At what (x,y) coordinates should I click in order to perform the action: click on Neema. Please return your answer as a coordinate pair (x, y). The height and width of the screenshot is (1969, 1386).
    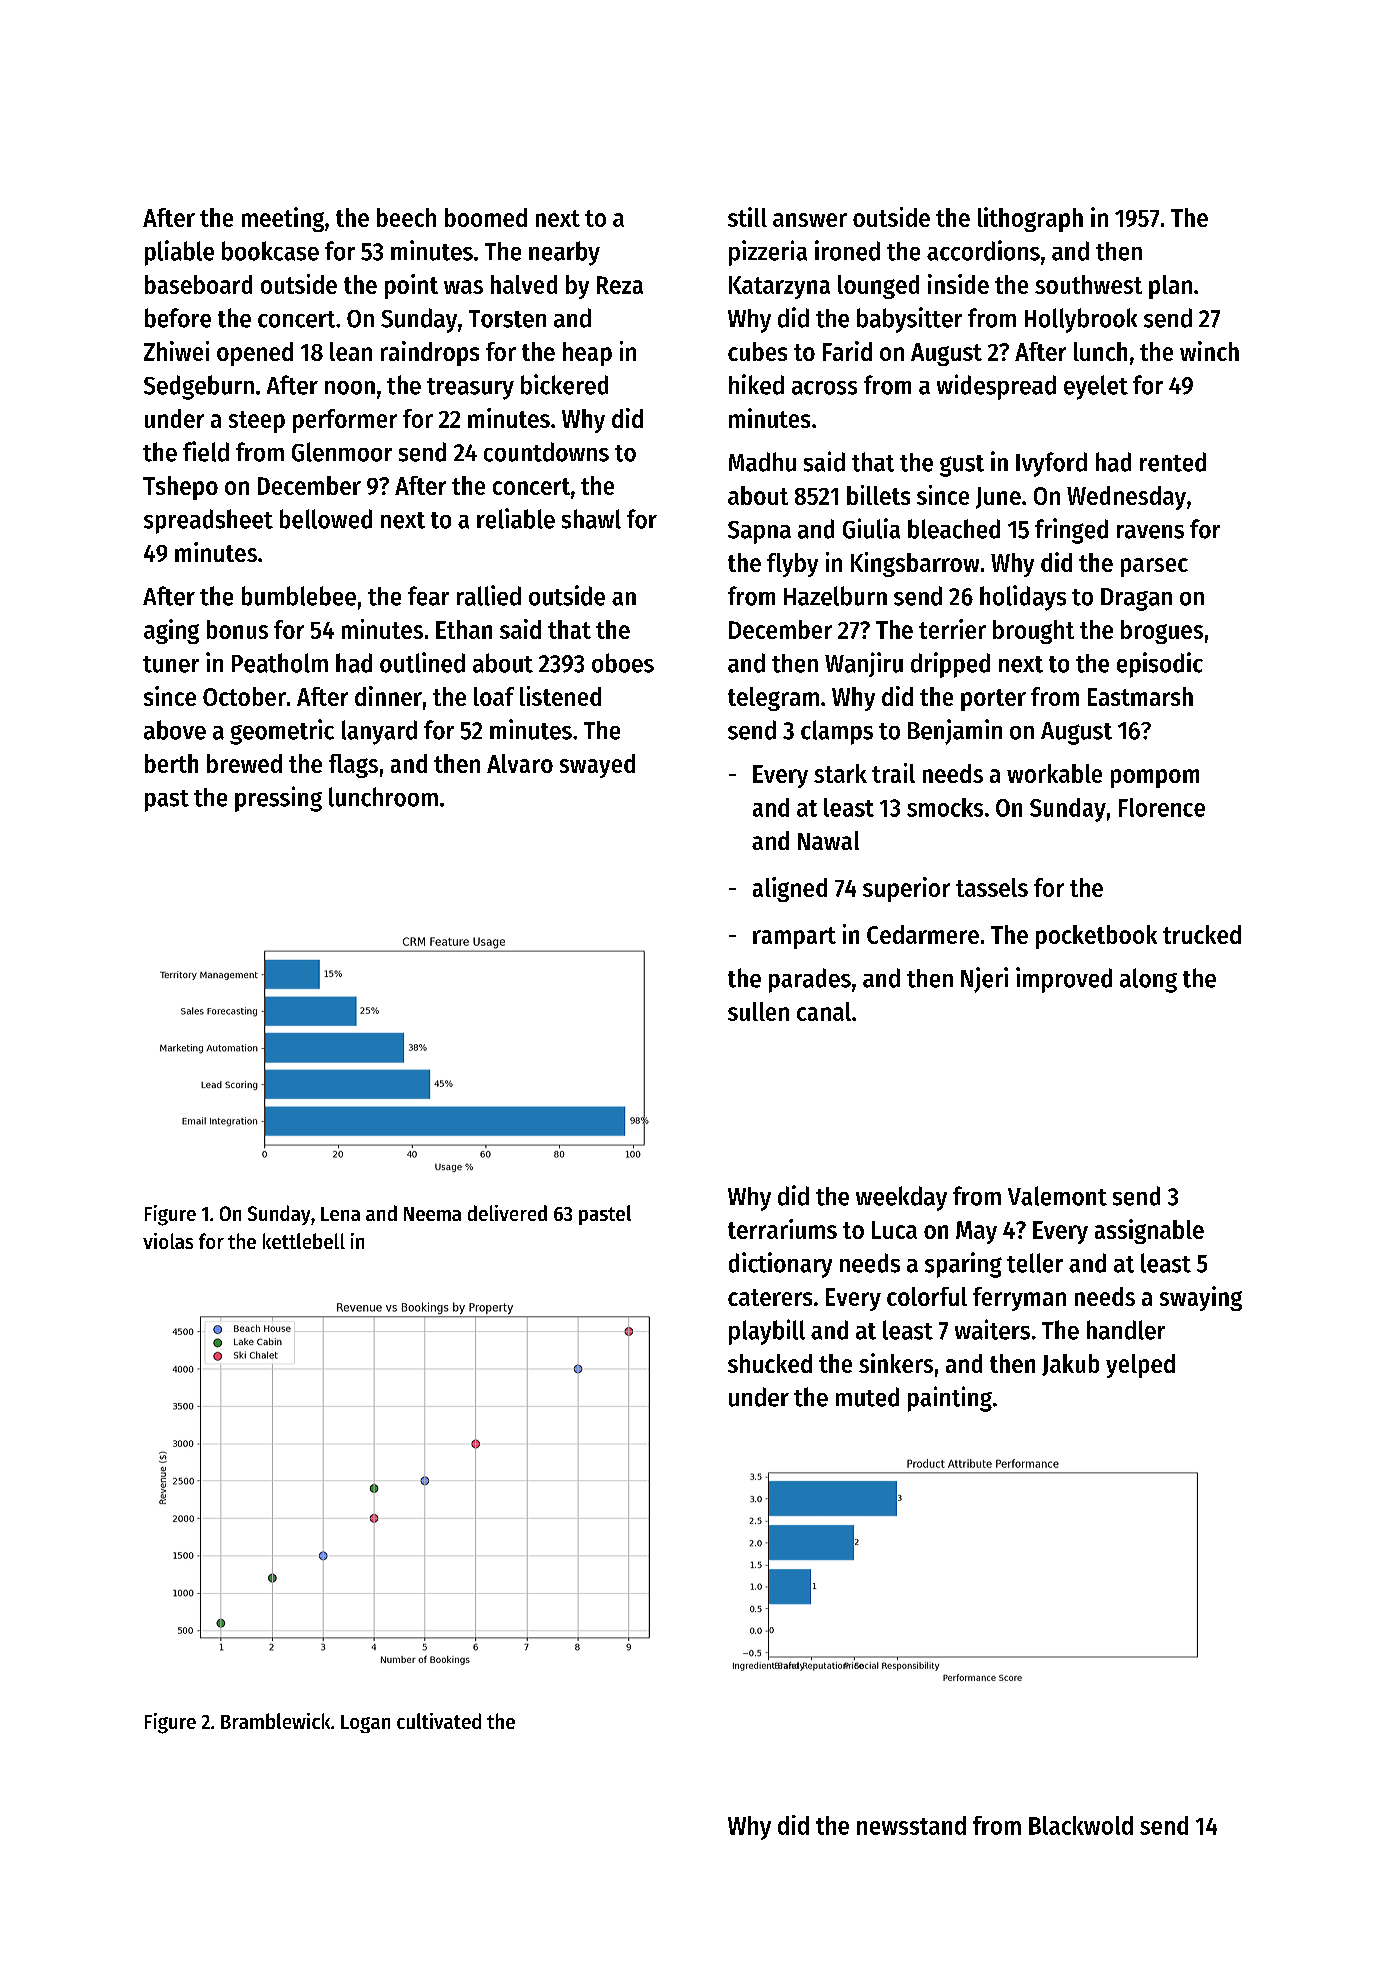
    Looking at the image, I should click on (432, 1214).
